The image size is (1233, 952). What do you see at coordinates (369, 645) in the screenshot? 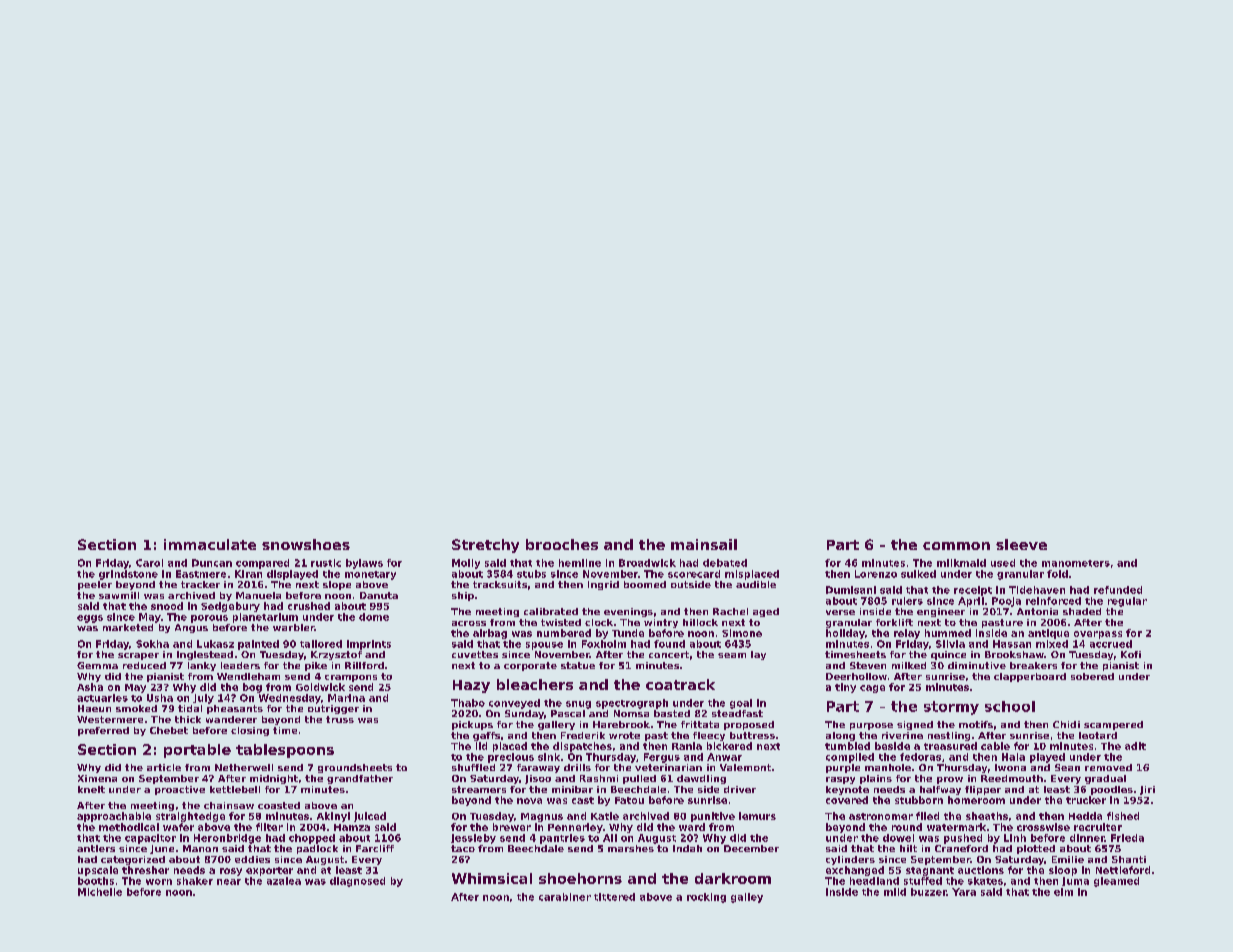
I see `imprints` at bounding box center [369, 645].
